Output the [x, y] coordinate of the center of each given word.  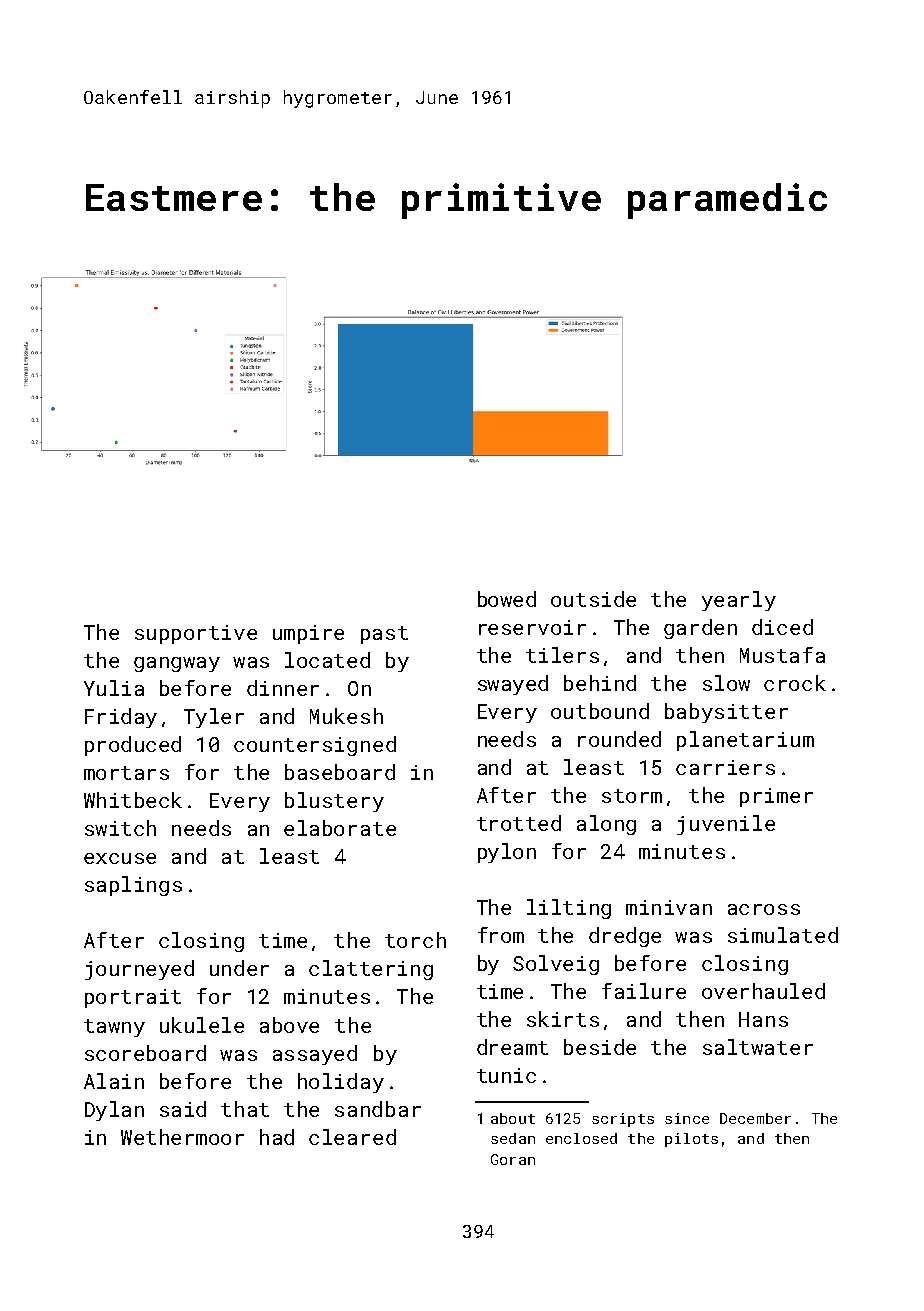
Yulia [114, 688]
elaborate [340, 828]
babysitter [726, 713]
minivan [669, 907]
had [277, 1137]
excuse [120, 858]
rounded [619, 739]
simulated [783, 935]
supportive [196, 634]
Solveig [556, 965]
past [384, 635]
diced [782, 627]
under [239, 968]
